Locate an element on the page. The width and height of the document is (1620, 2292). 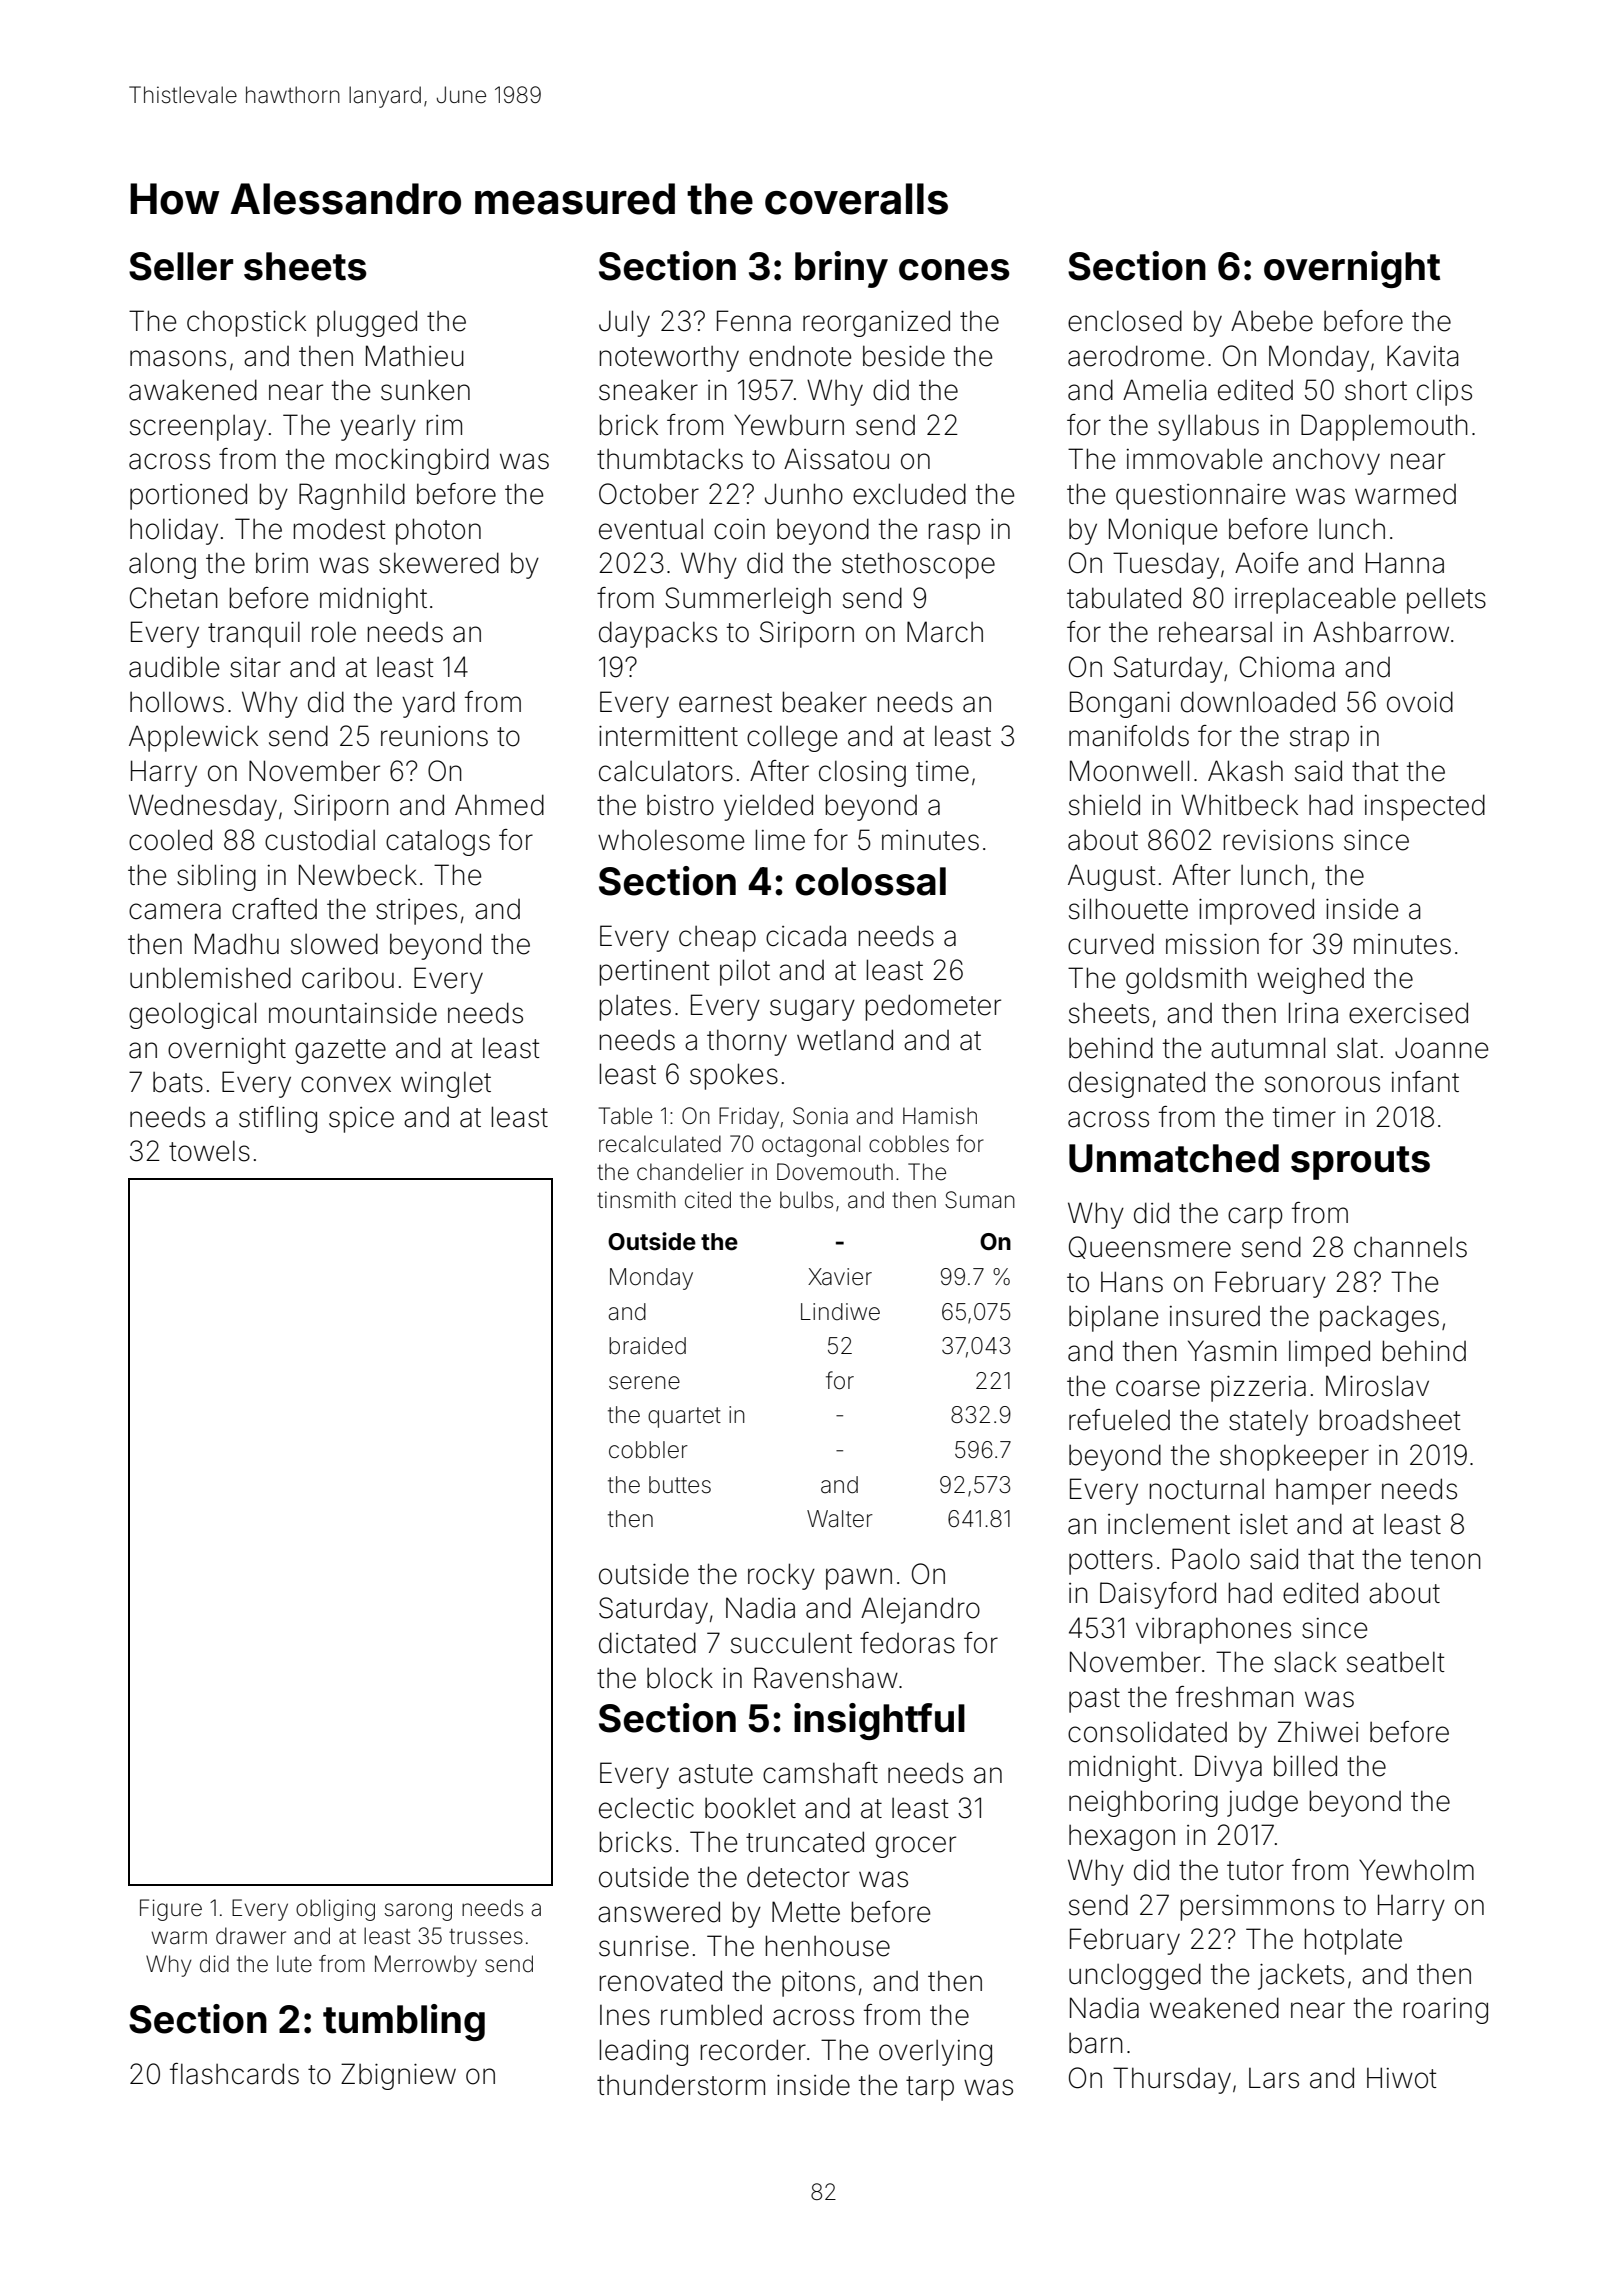
cones is located at coordinates (954, 270).
